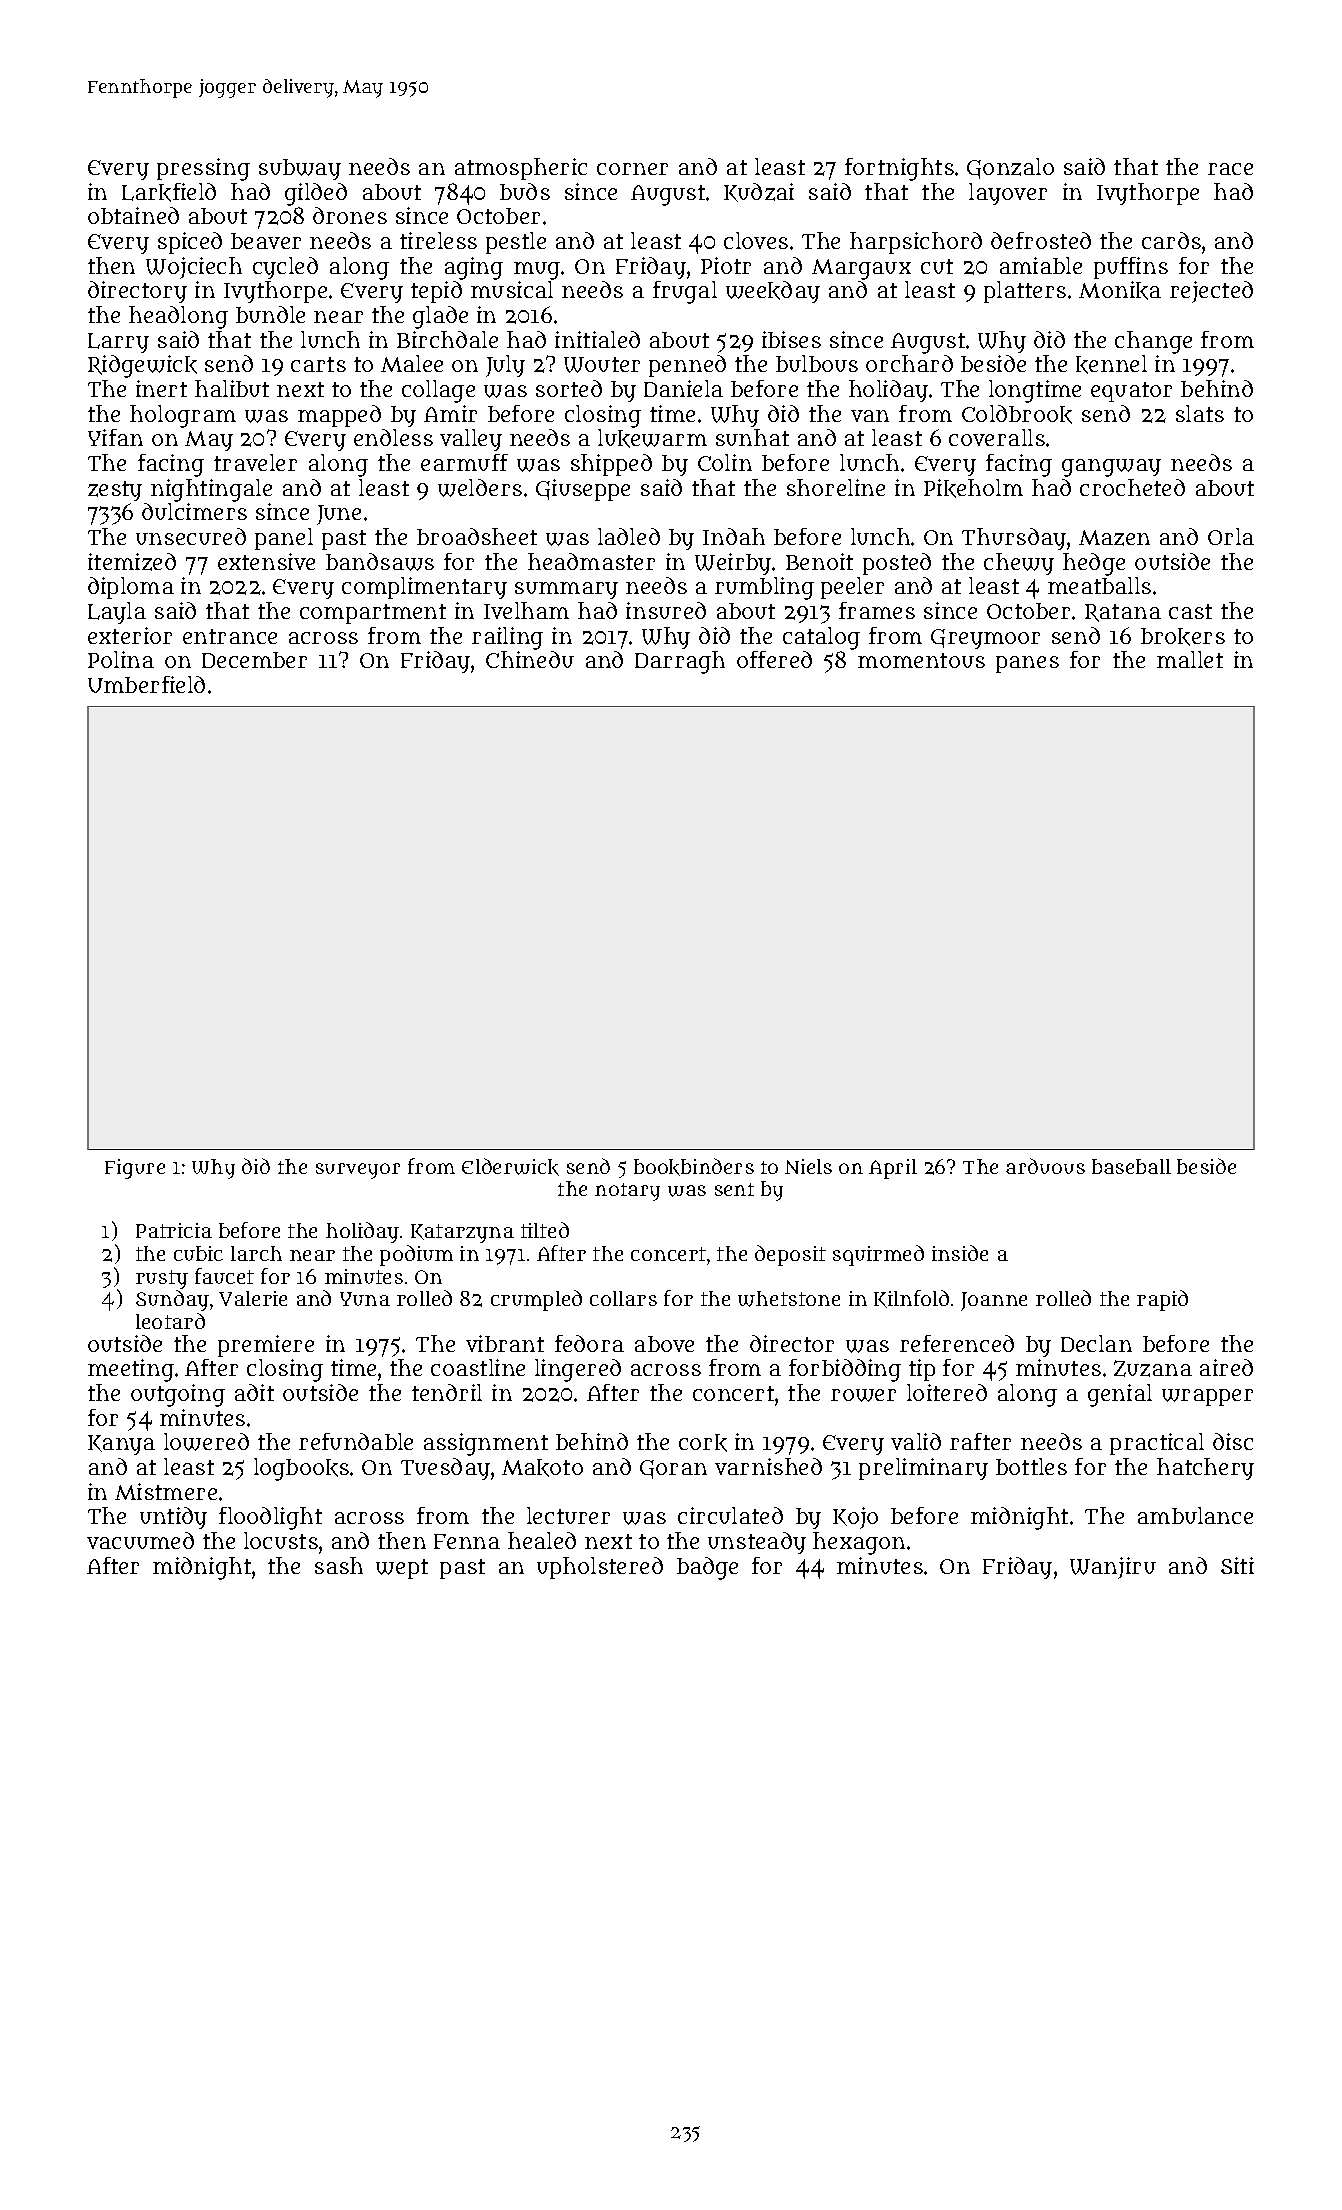 The height and width of the screenshot is (2210, 1342). What do you see at coordinates (1230, 169) in the screenshot?
I see `race` at bounding box center [1230, 169].
